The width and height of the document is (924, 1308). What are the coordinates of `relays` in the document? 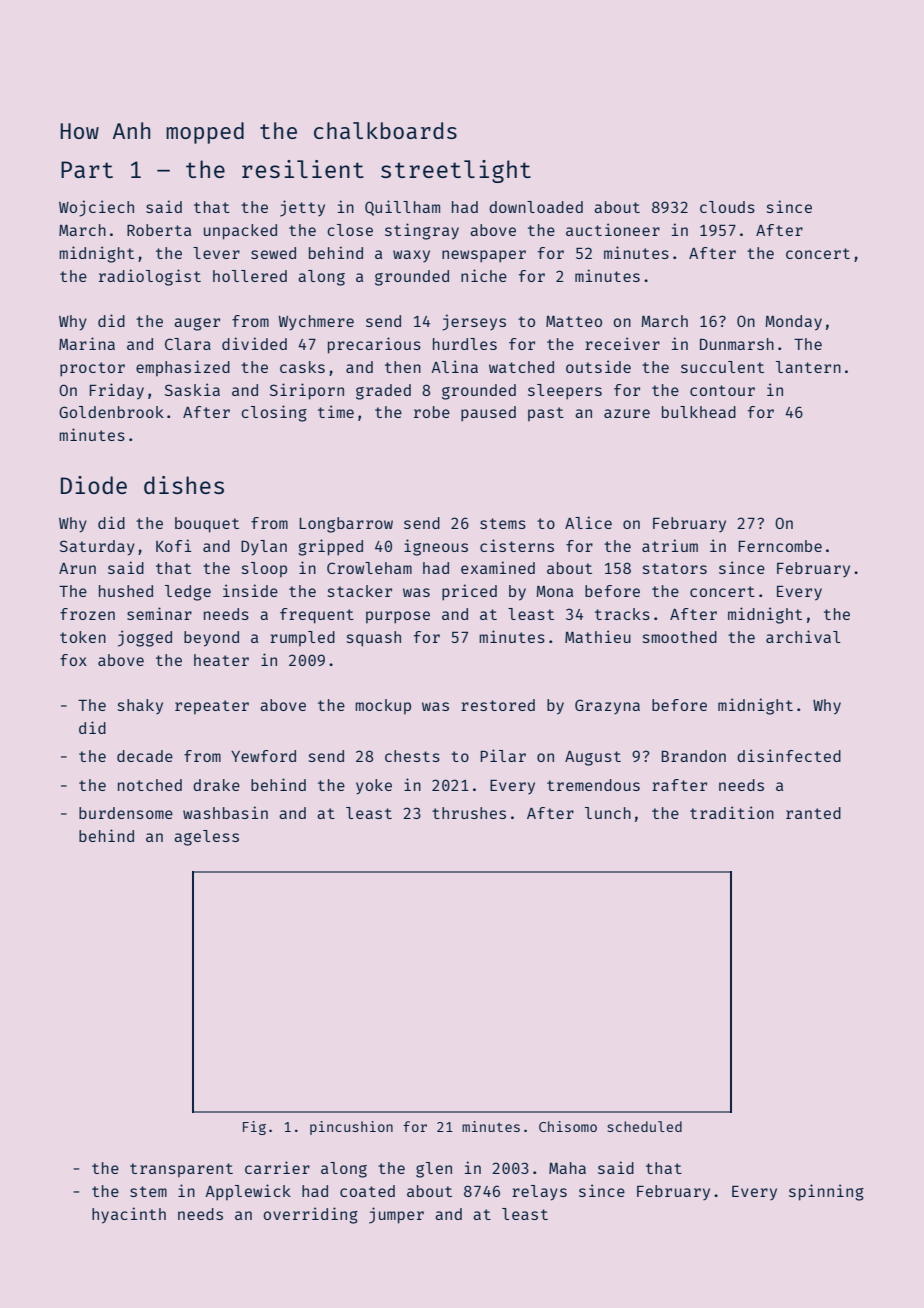 It's located at (539, 1193).
